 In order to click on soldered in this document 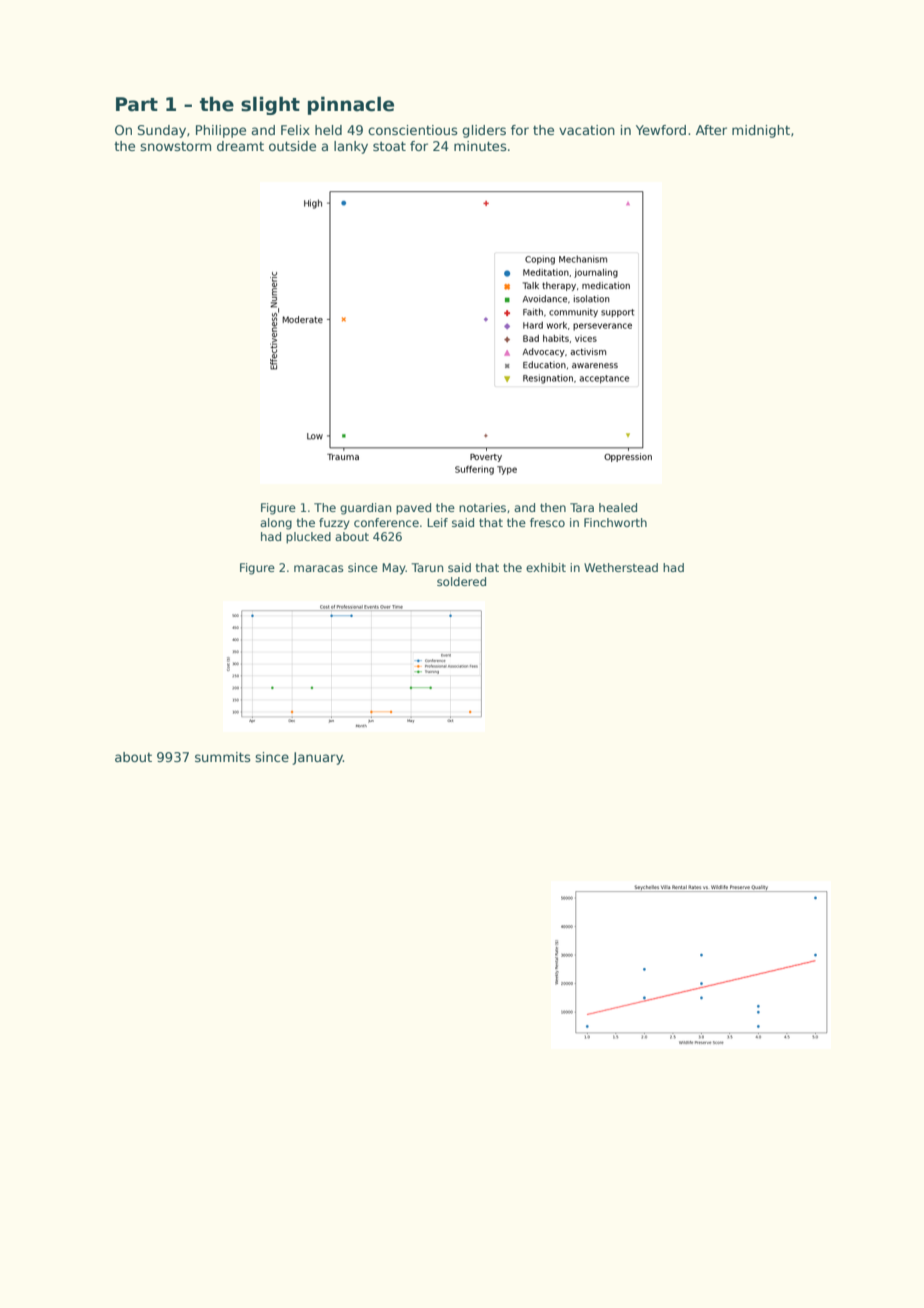, I will do `click(461, 581)`.
